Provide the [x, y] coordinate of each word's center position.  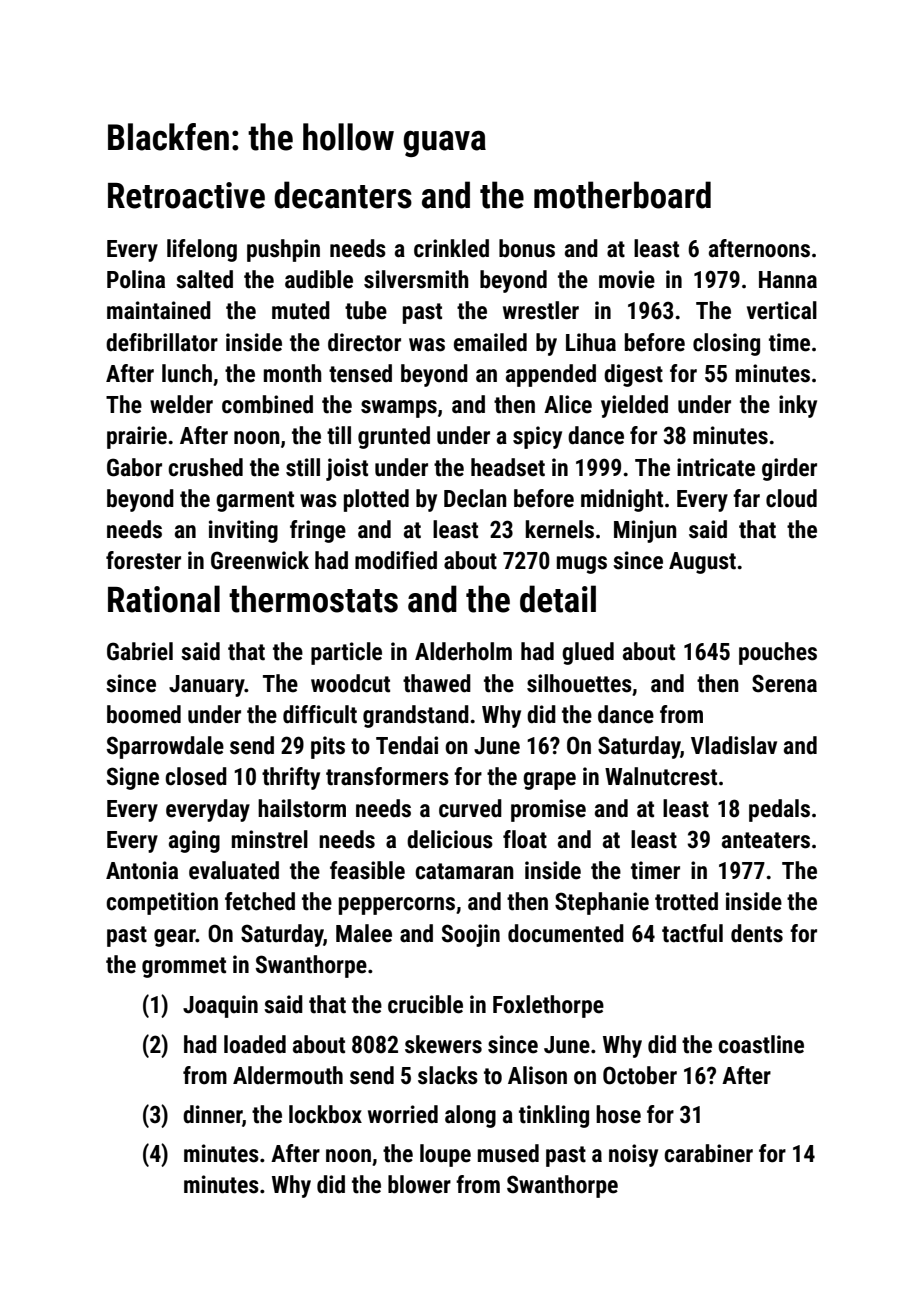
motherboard [622, 195]
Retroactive [186, 195]
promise [548, 810]
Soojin [471, 935]
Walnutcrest [661, 776]
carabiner [708, 1153]
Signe [133, 778]
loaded [255, 1044]
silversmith [416, 279]
